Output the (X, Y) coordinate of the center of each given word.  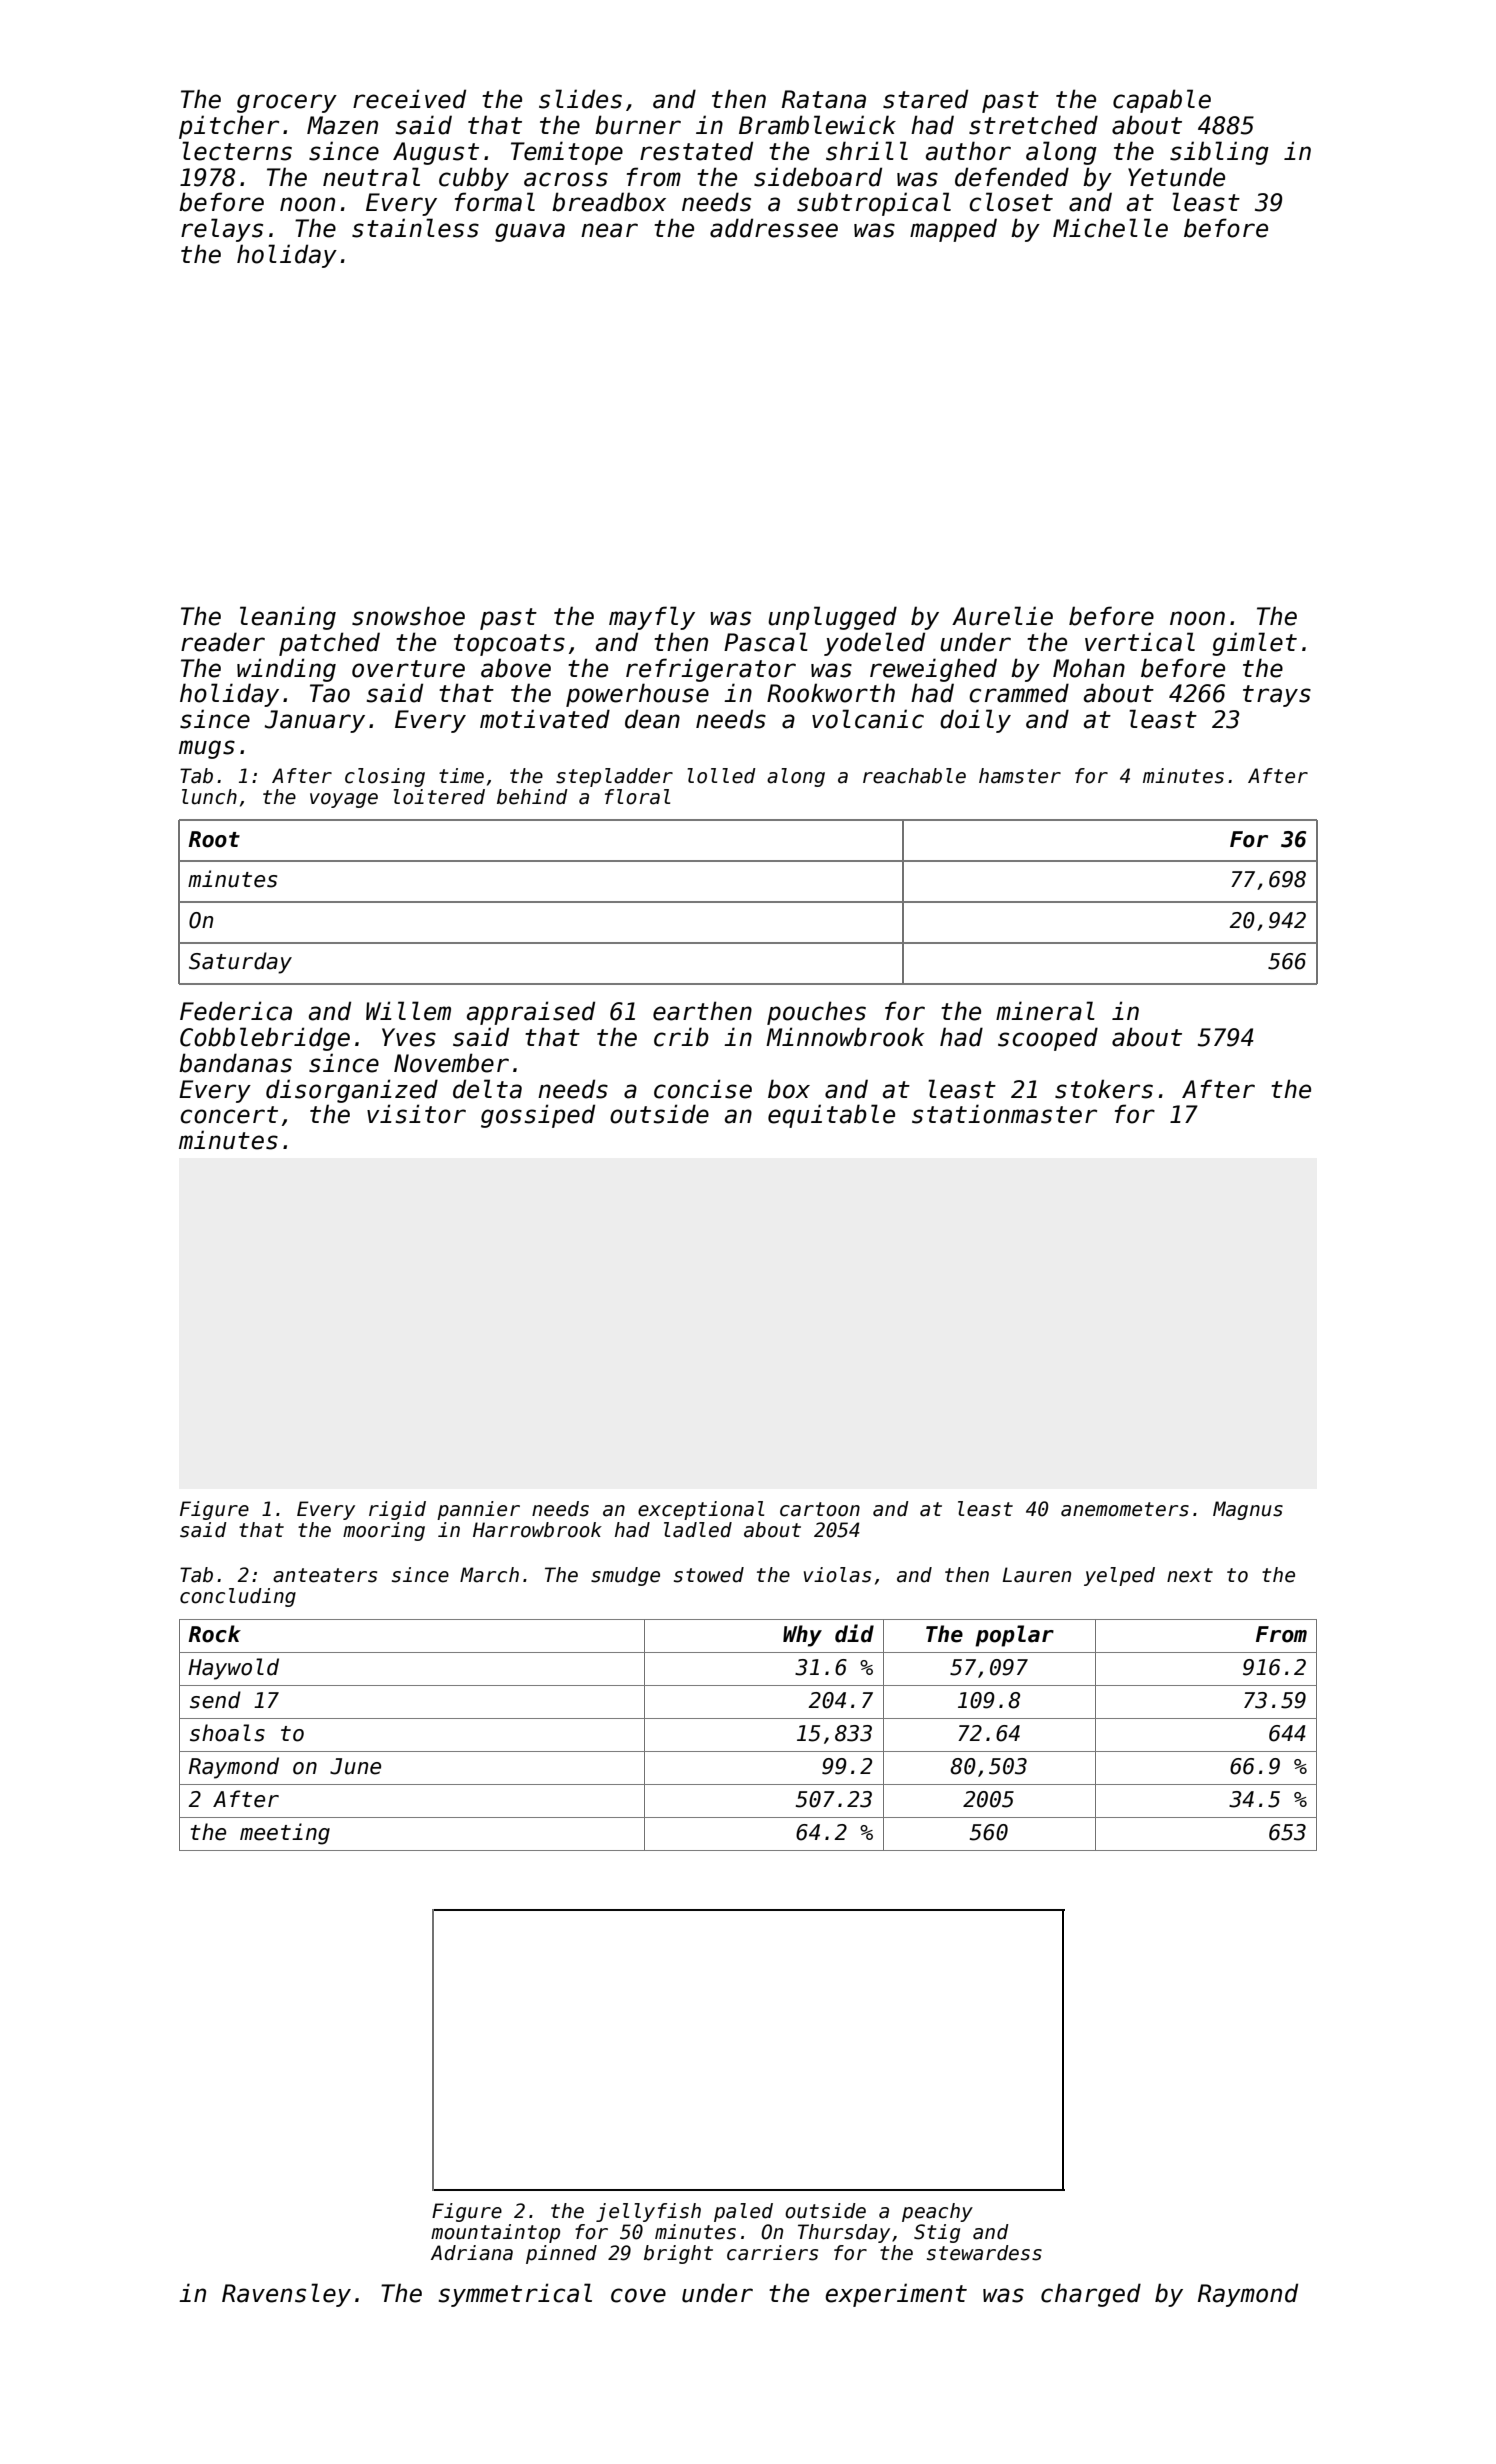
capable (1162, 101)
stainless (415, 228)
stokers (1104, 1089)
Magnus (1248, 1510)
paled (743, 2212)
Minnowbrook (845, 1037)
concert (229, 1115)
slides (580, 99)
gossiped (538, 1116)
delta (487, 1089)
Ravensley (286, 2295)
